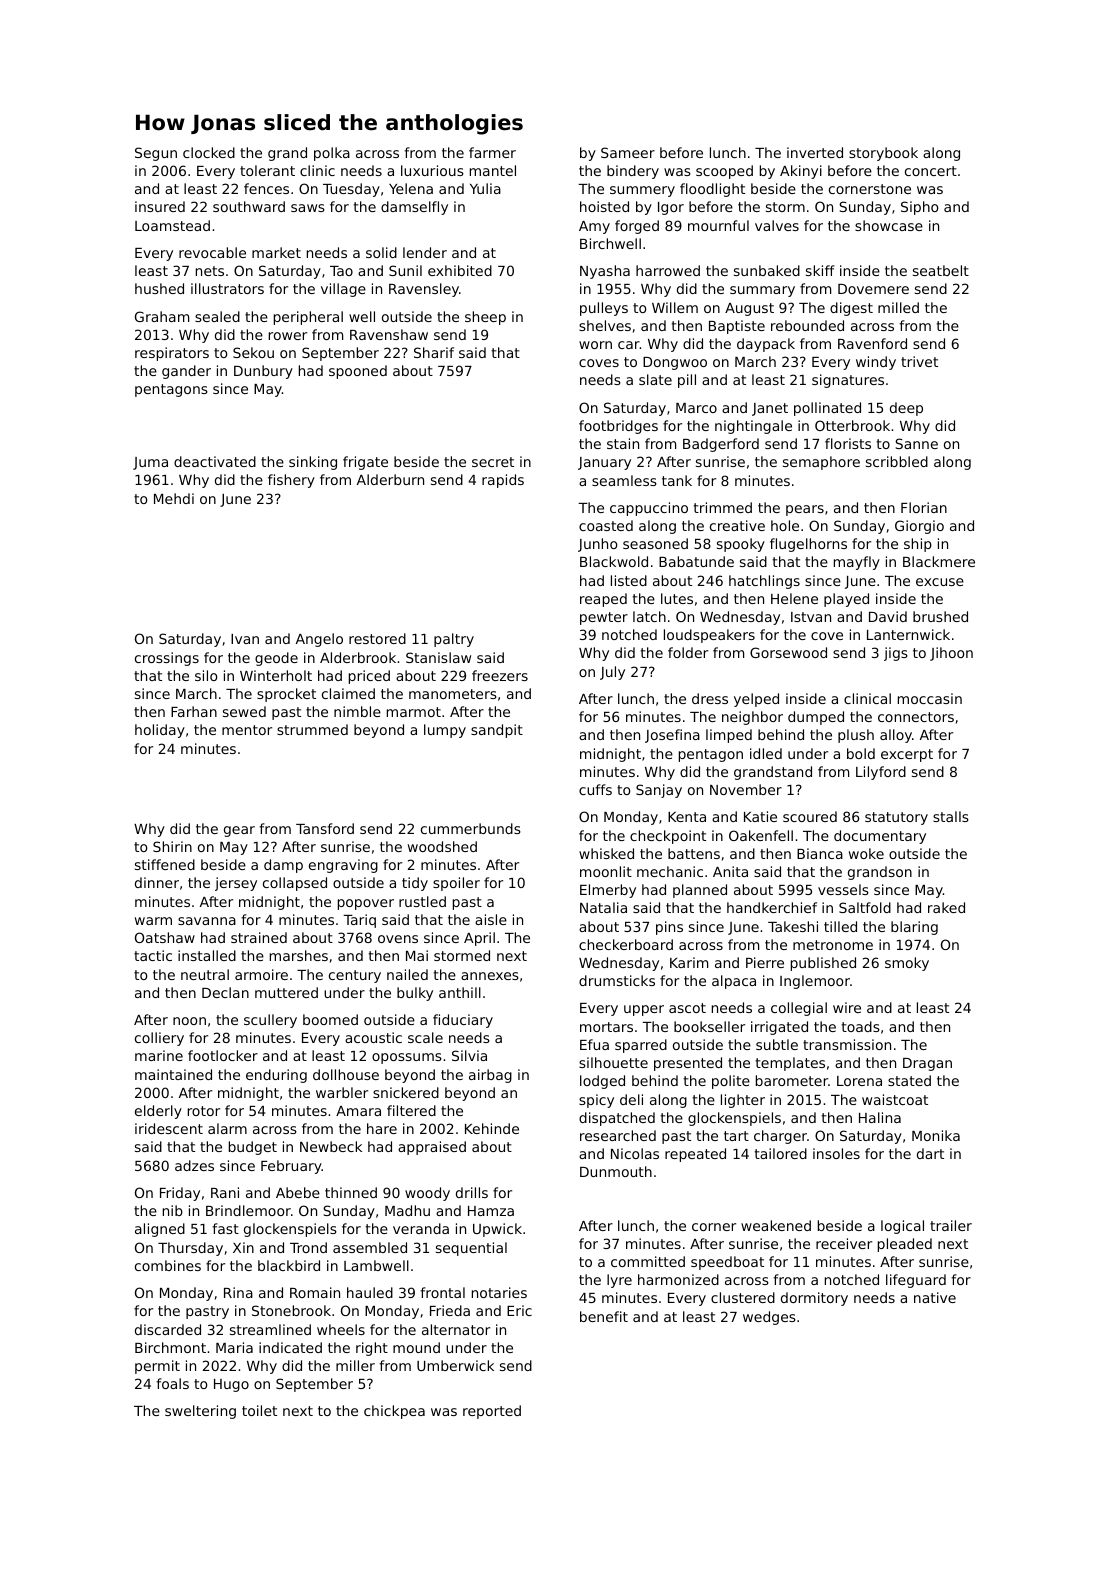 Image resolution: width=1112 pixels, height=1572 pixels. Describe the element at coordinates (150, 463) in the screenshot. I see `Juma` at that location.
